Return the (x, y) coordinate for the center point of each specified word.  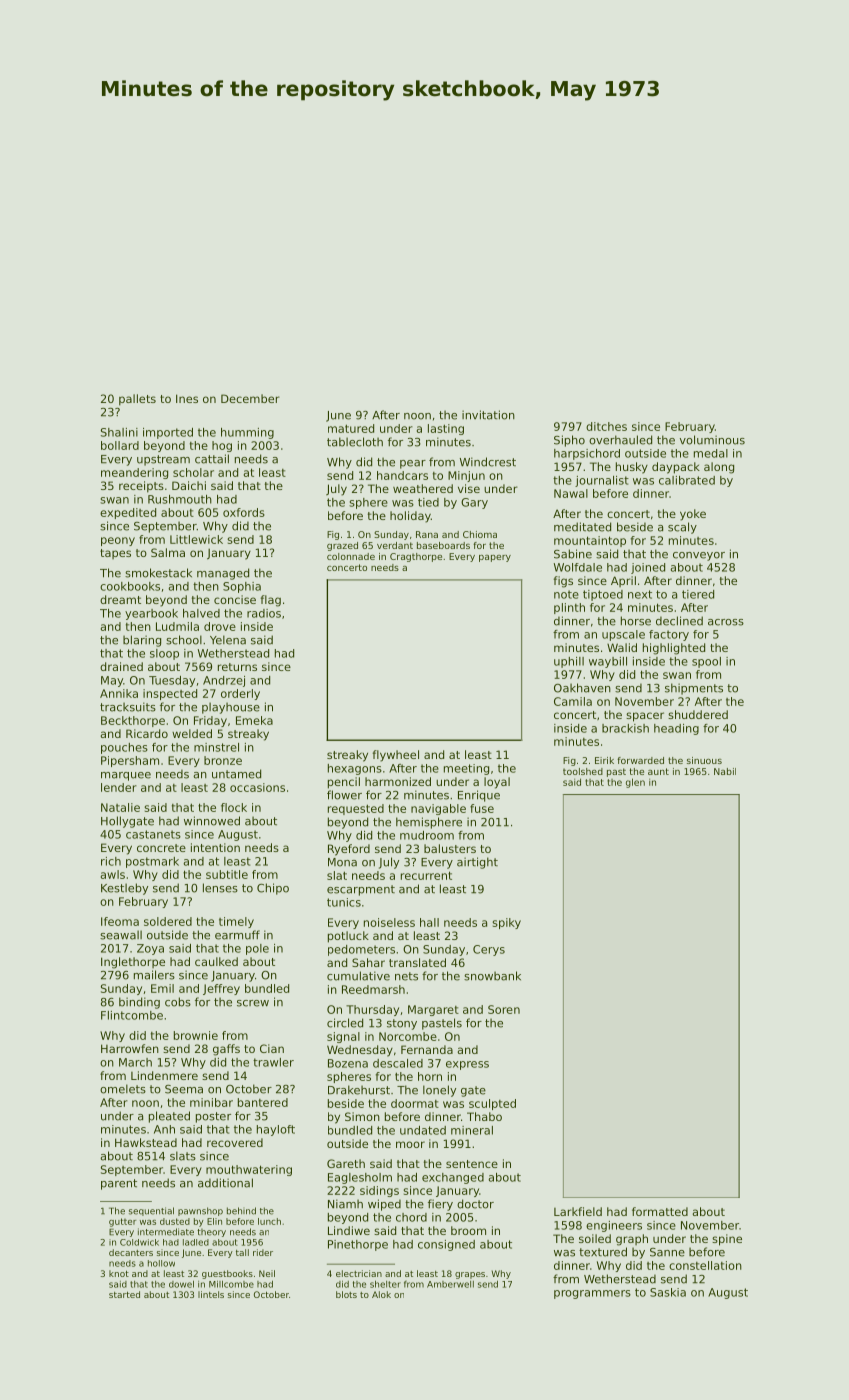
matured (351, 428)
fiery (440, 1205)
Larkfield (578, 1211)
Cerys (489, 950)
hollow (161, 1263)
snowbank (492, 976)
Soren (504, 1009)
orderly (240, 694)
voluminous (712, 440)
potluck (348, 937)
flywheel (395, 756)
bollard (120, 445)
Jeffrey (221, 989)
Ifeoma (120, 921)
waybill (608, 662)
